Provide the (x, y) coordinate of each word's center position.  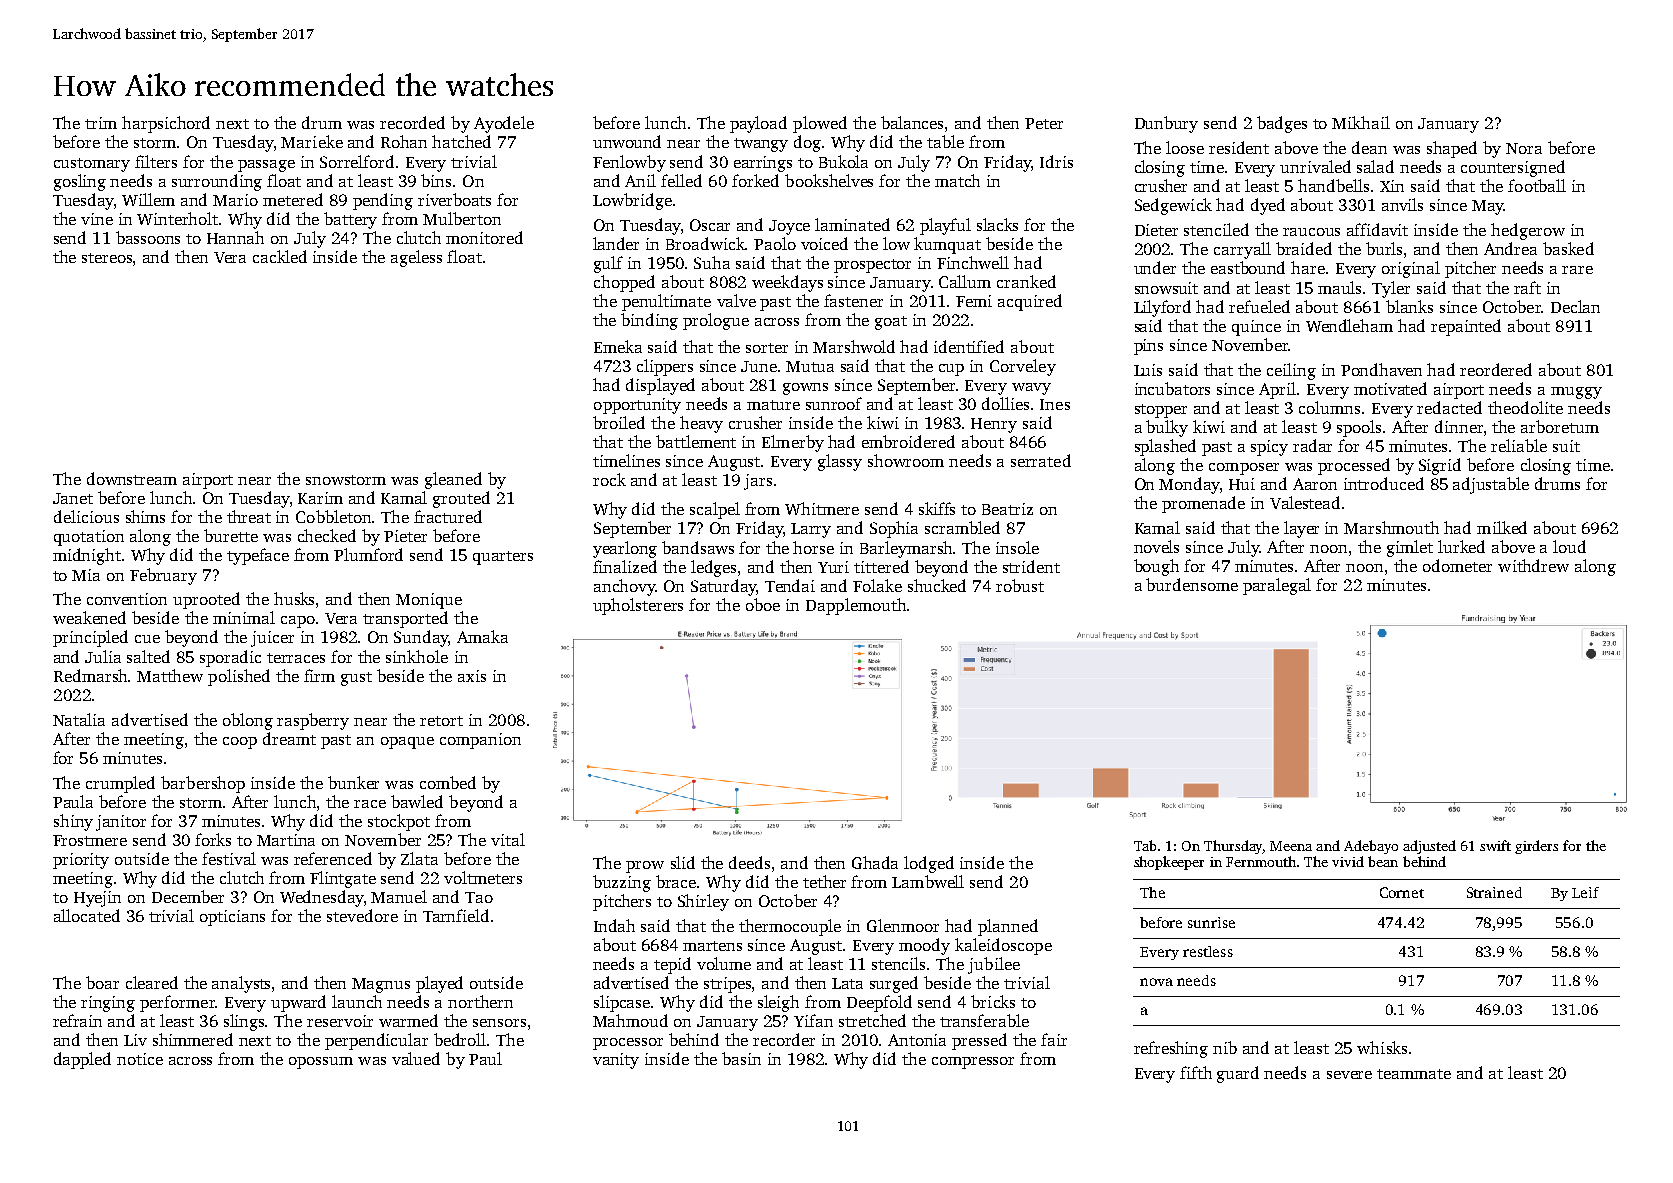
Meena (1291, 846)
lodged (929, 864)
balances (912, 122)
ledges (713, 568)
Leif (1585, 892)
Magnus (381, 985)
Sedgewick (1173, 206)
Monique (429, 601)
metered (293, 199)
